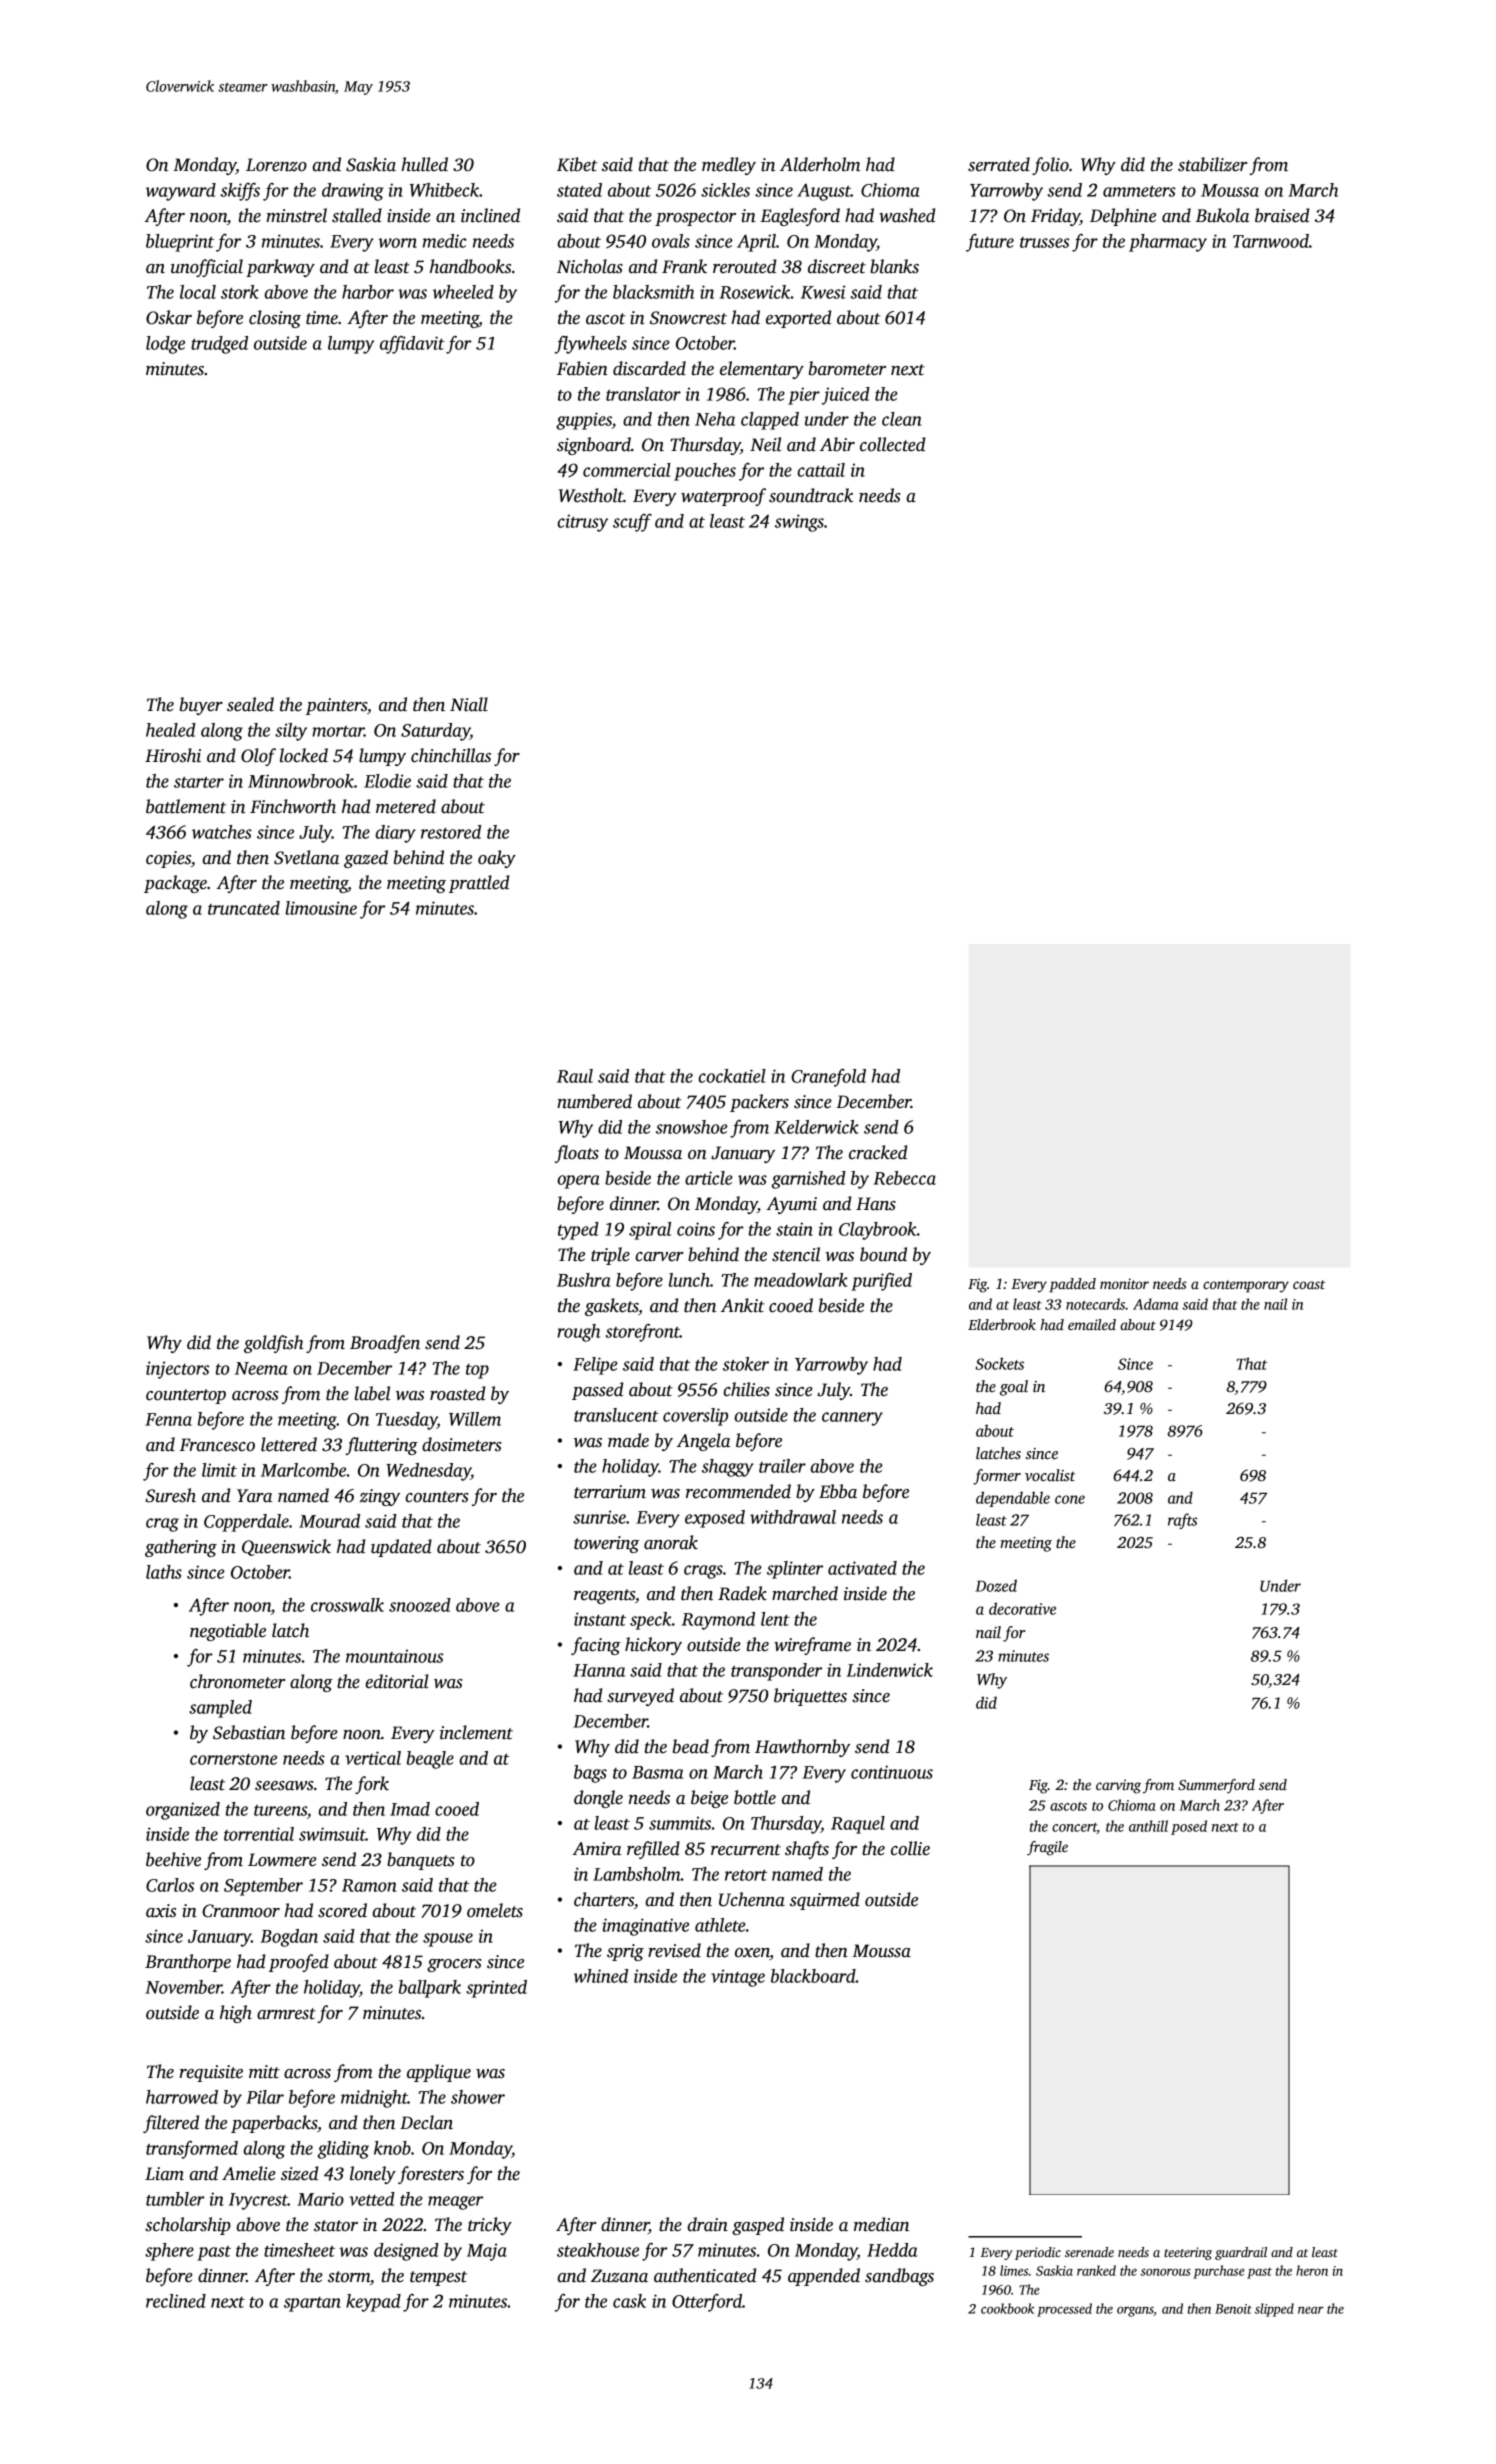  What do you see at coordinates (176, 2301) in the document?
I see `reclined` at bounding box center [176, 2301].
